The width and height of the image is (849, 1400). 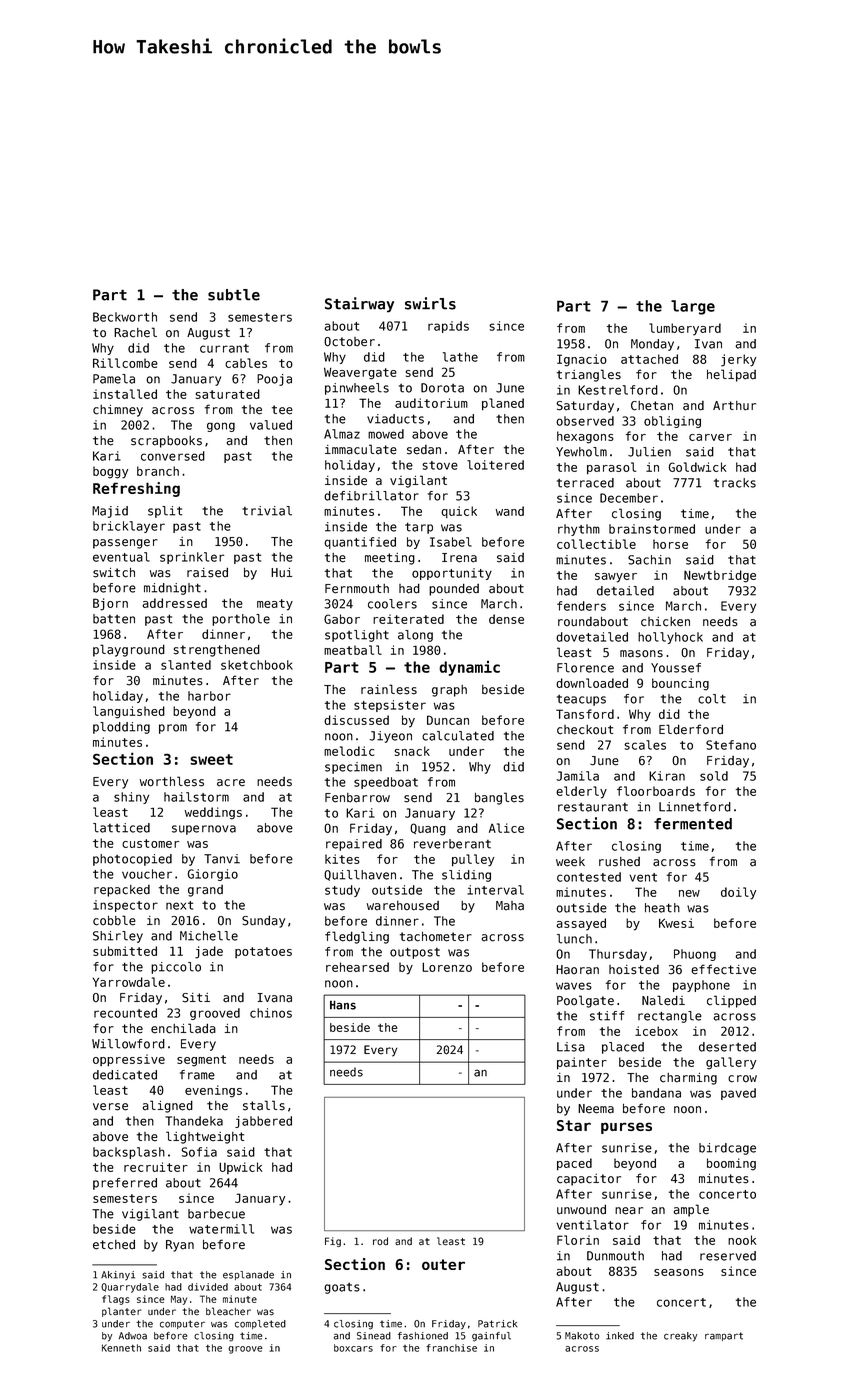 I want to click on weddings, so click(x=213, y=813).
